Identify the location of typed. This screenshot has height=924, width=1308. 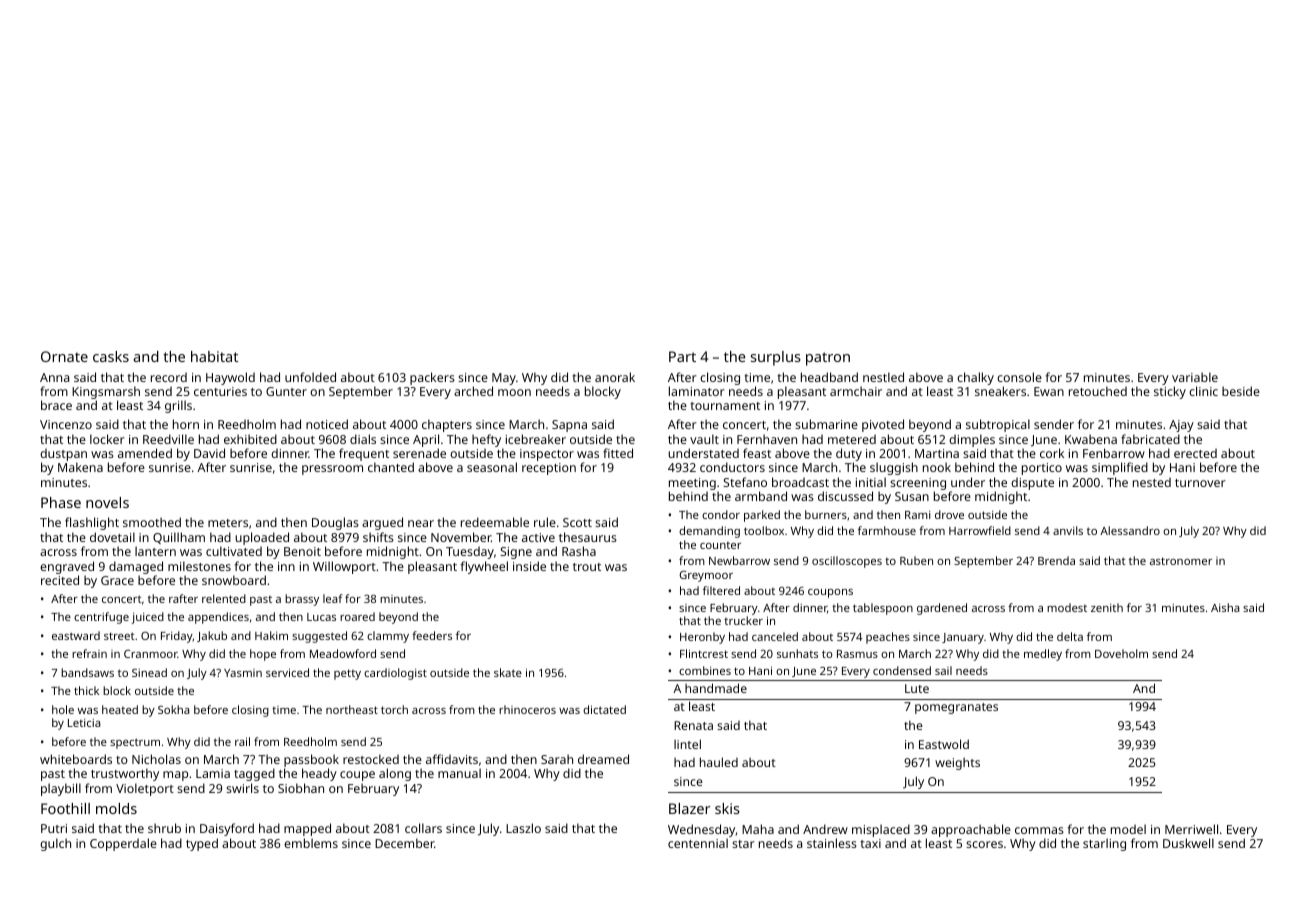
(202, 844).
